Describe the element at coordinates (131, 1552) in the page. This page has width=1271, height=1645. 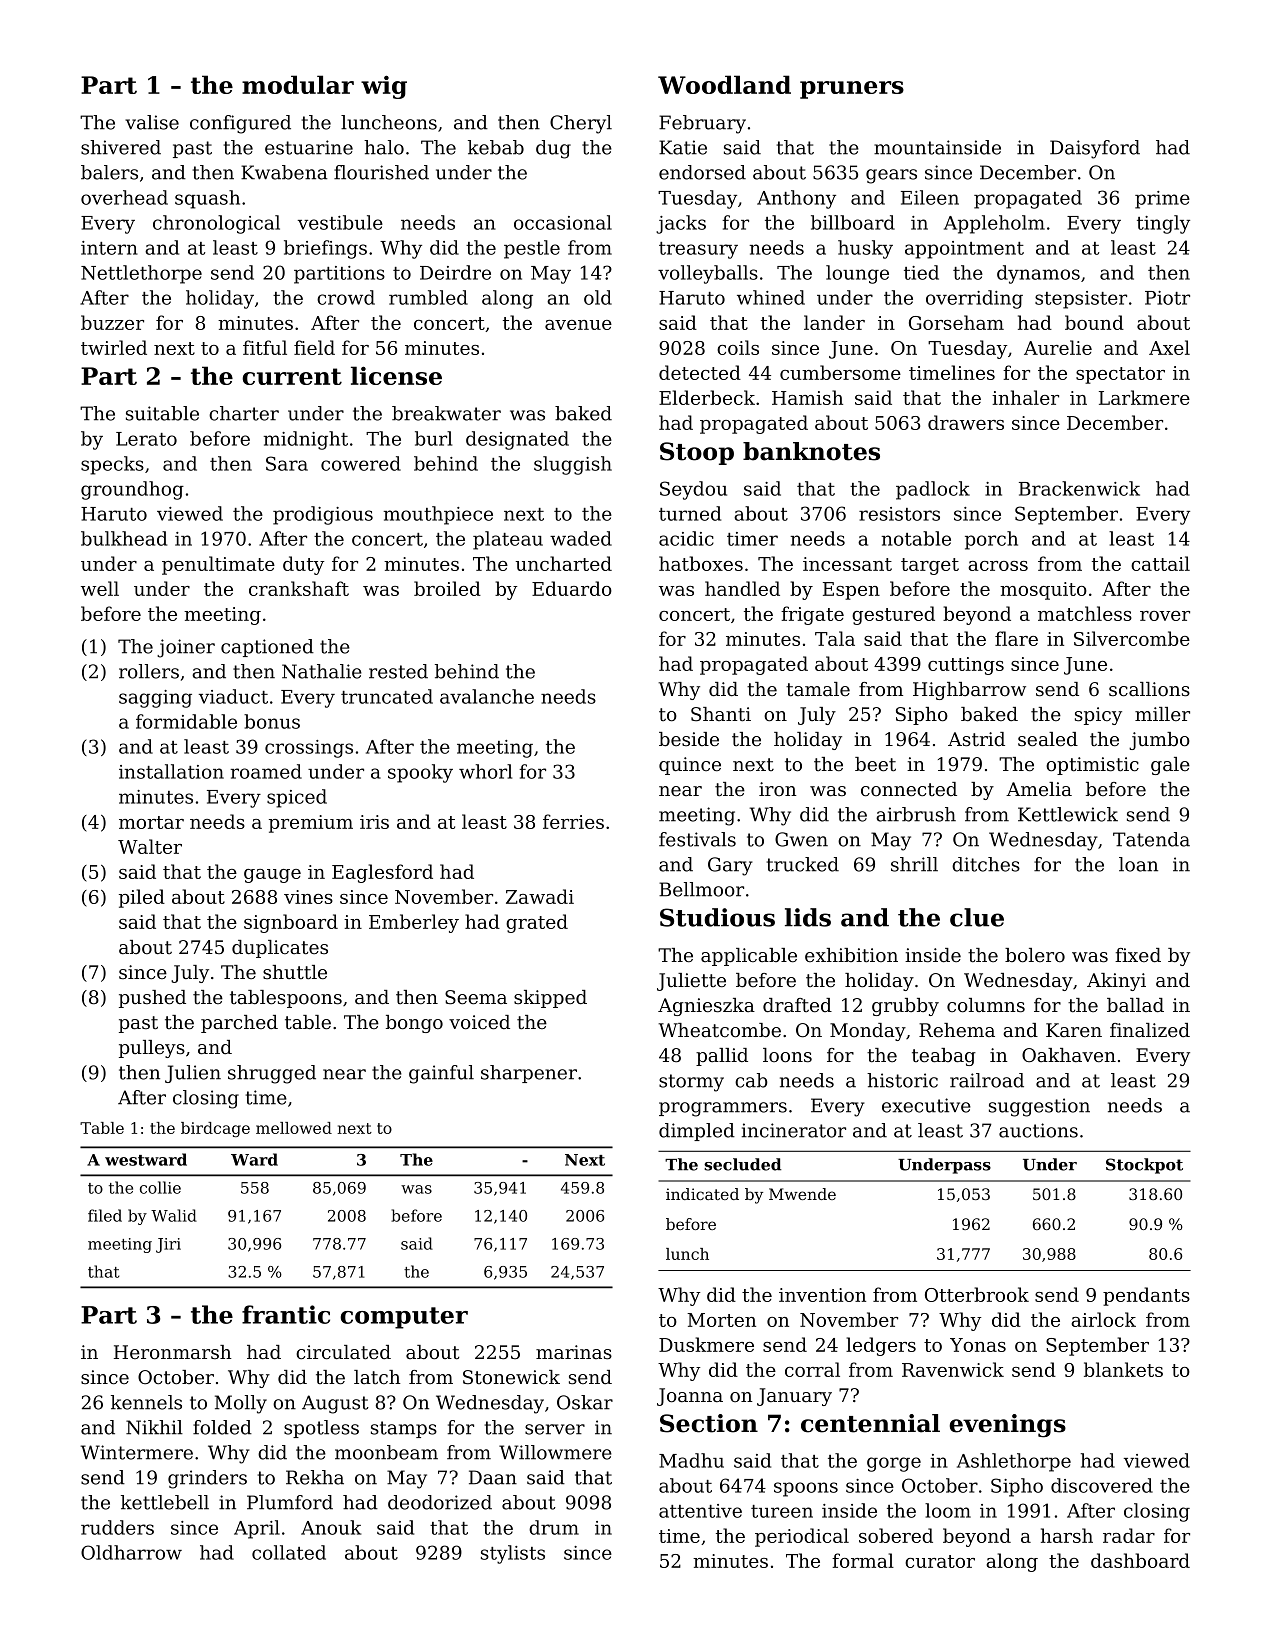
I see `Oldharrow` at that location.
